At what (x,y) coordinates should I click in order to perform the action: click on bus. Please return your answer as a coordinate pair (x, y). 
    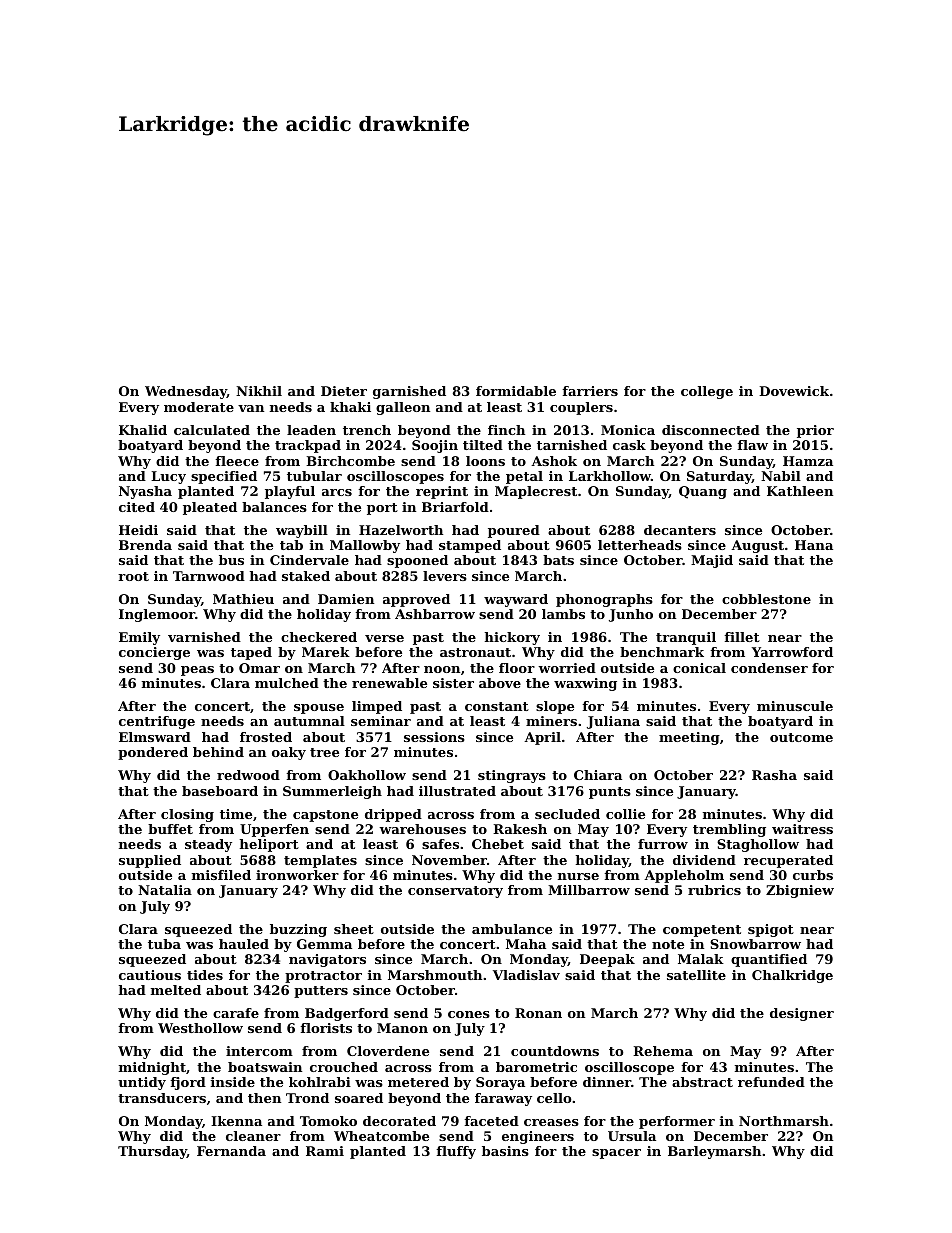
    Looking at the image, I should click on (231, 560).
